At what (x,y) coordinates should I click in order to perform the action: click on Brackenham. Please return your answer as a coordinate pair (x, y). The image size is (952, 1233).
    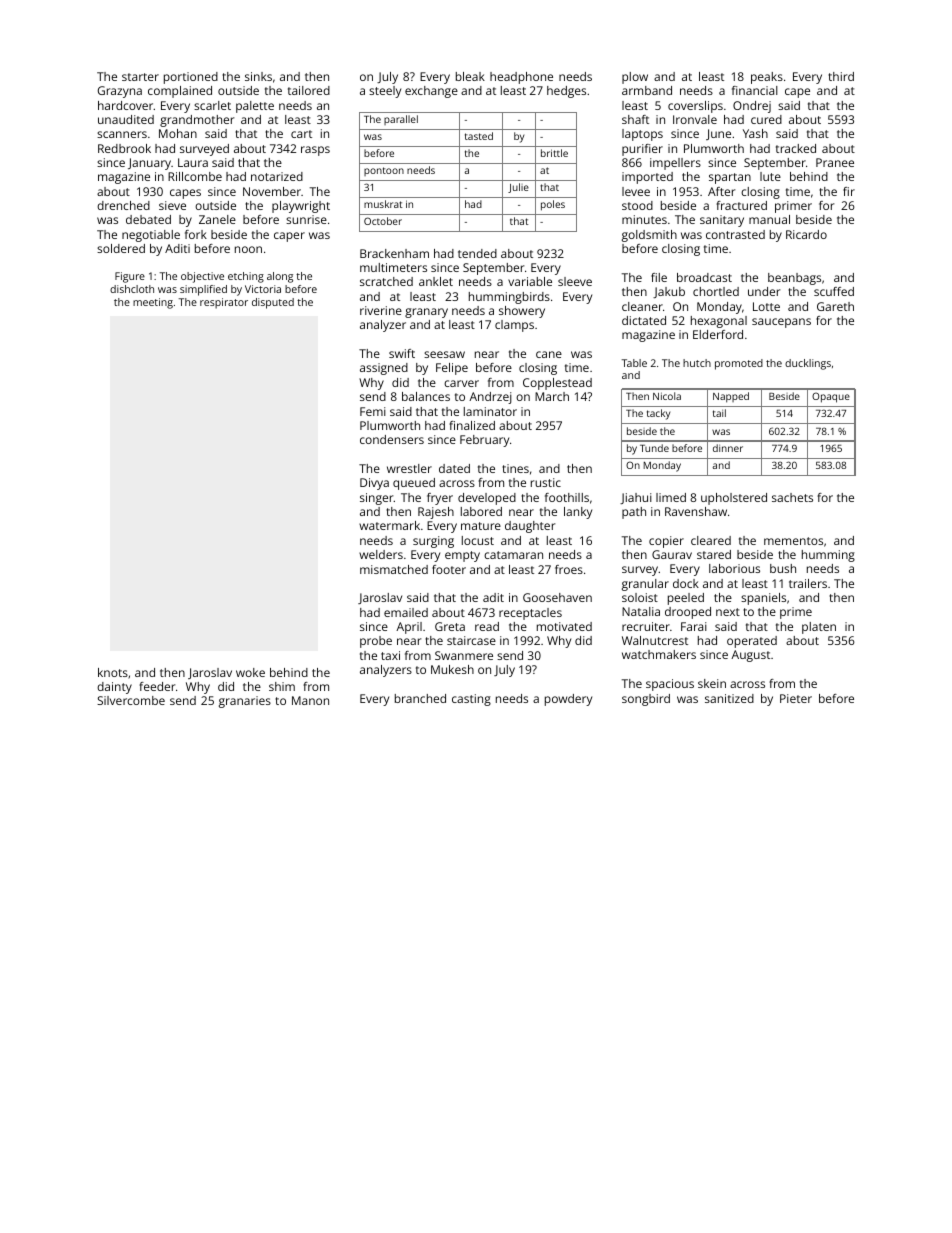
    Looking at the image, I should click on (394, 253).
